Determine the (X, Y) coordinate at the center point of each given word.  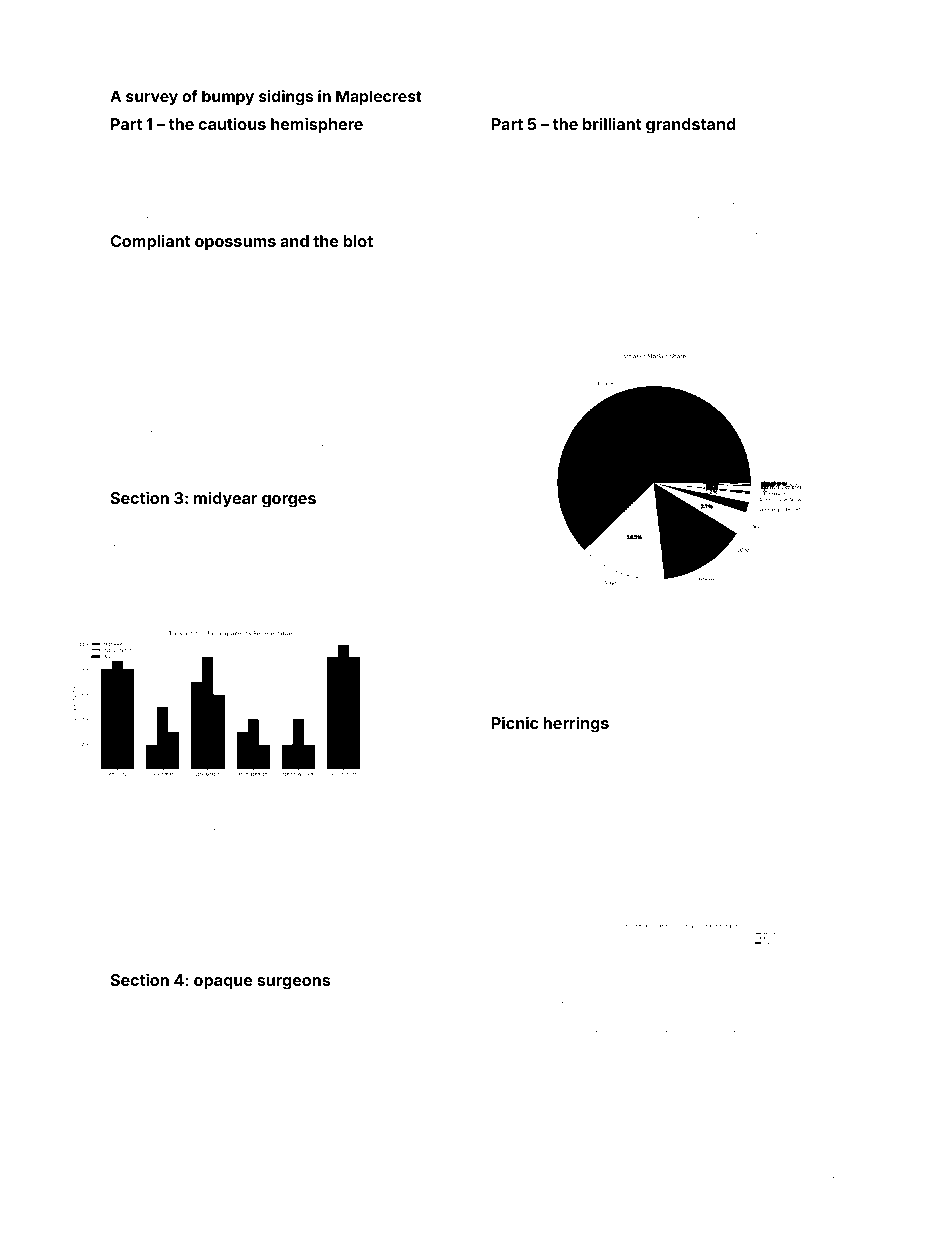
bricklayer (817, 207)
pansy (445, 465)
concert (613, 307)
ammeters (135, 563)
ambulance (357, 147)
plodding (223, 148)
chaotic (779, 773)
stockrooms (414, 802)
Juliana (268, 1174)
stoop (176, 831)
